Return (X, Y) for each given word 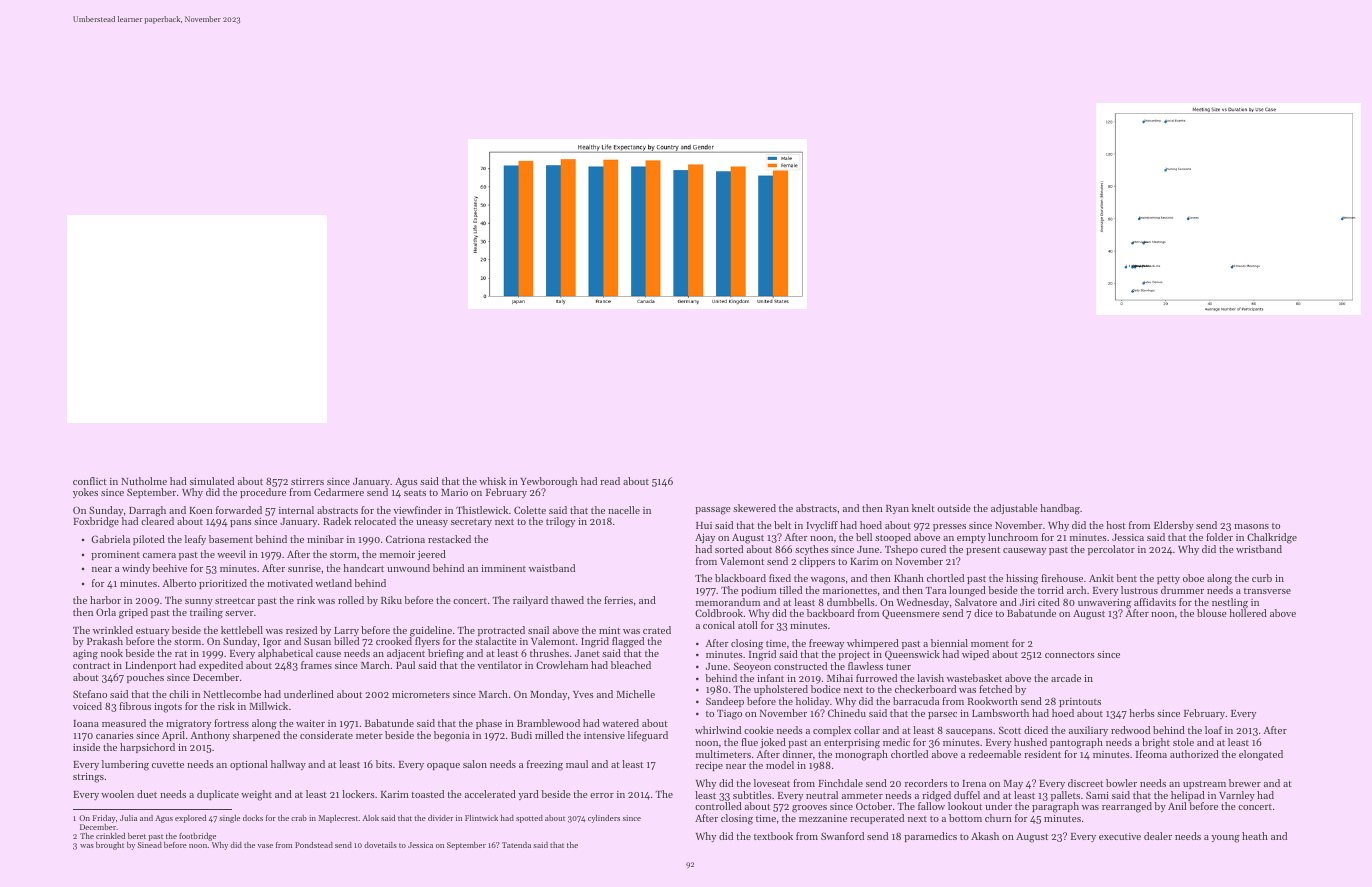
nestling (1230, 603)
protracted (501, 631)
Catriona (405, 539)
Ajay (705, 538)
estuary (152, 632)
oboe (1193, 578)
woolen (117, 794)
